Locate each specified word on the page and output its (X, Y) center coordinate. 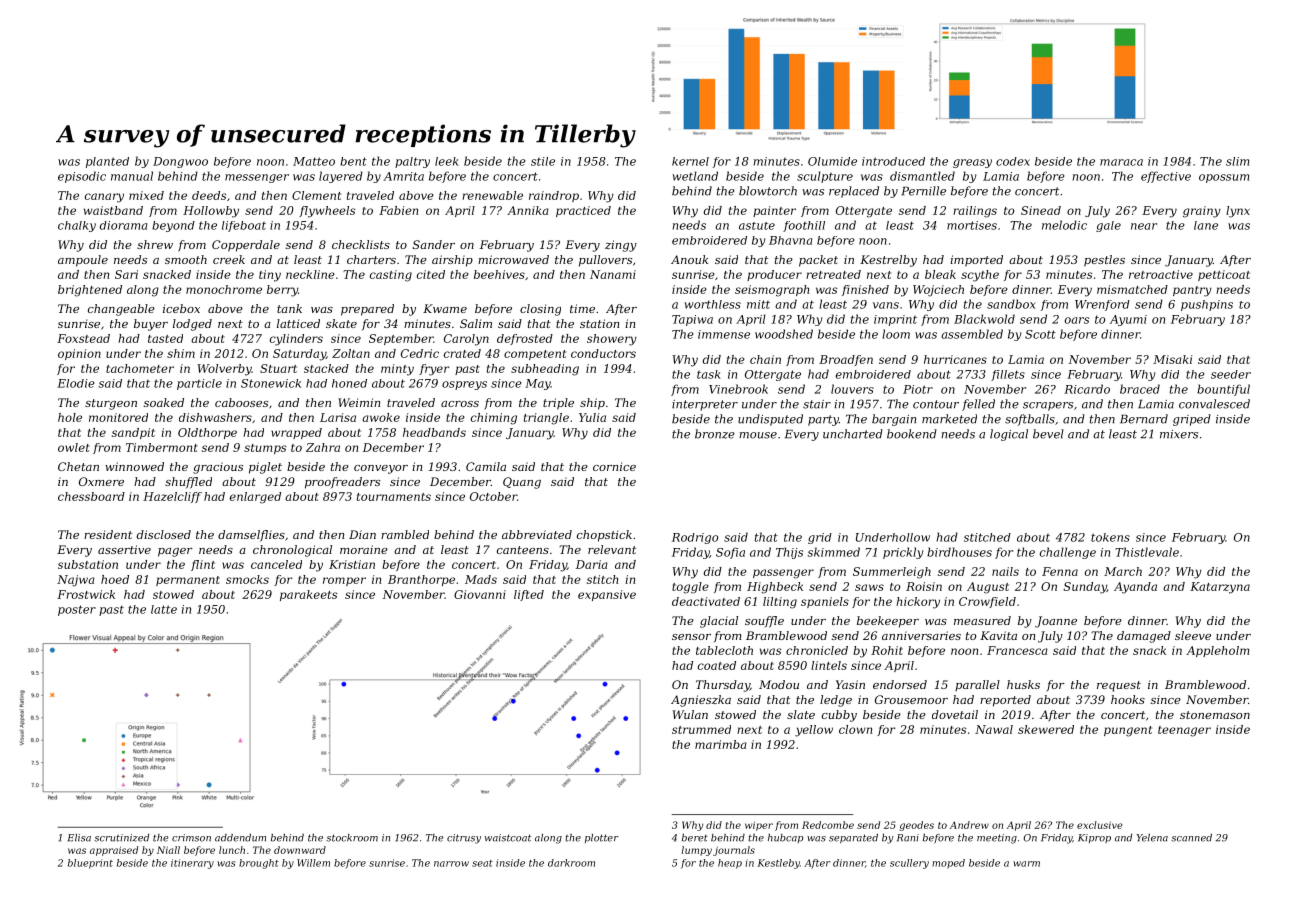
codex (1013, 161)
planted (107, 162)
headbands (434, 432)
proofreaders (342, 483)
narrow (451, 864)
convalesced (1214, 404)
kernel (690, 161)
